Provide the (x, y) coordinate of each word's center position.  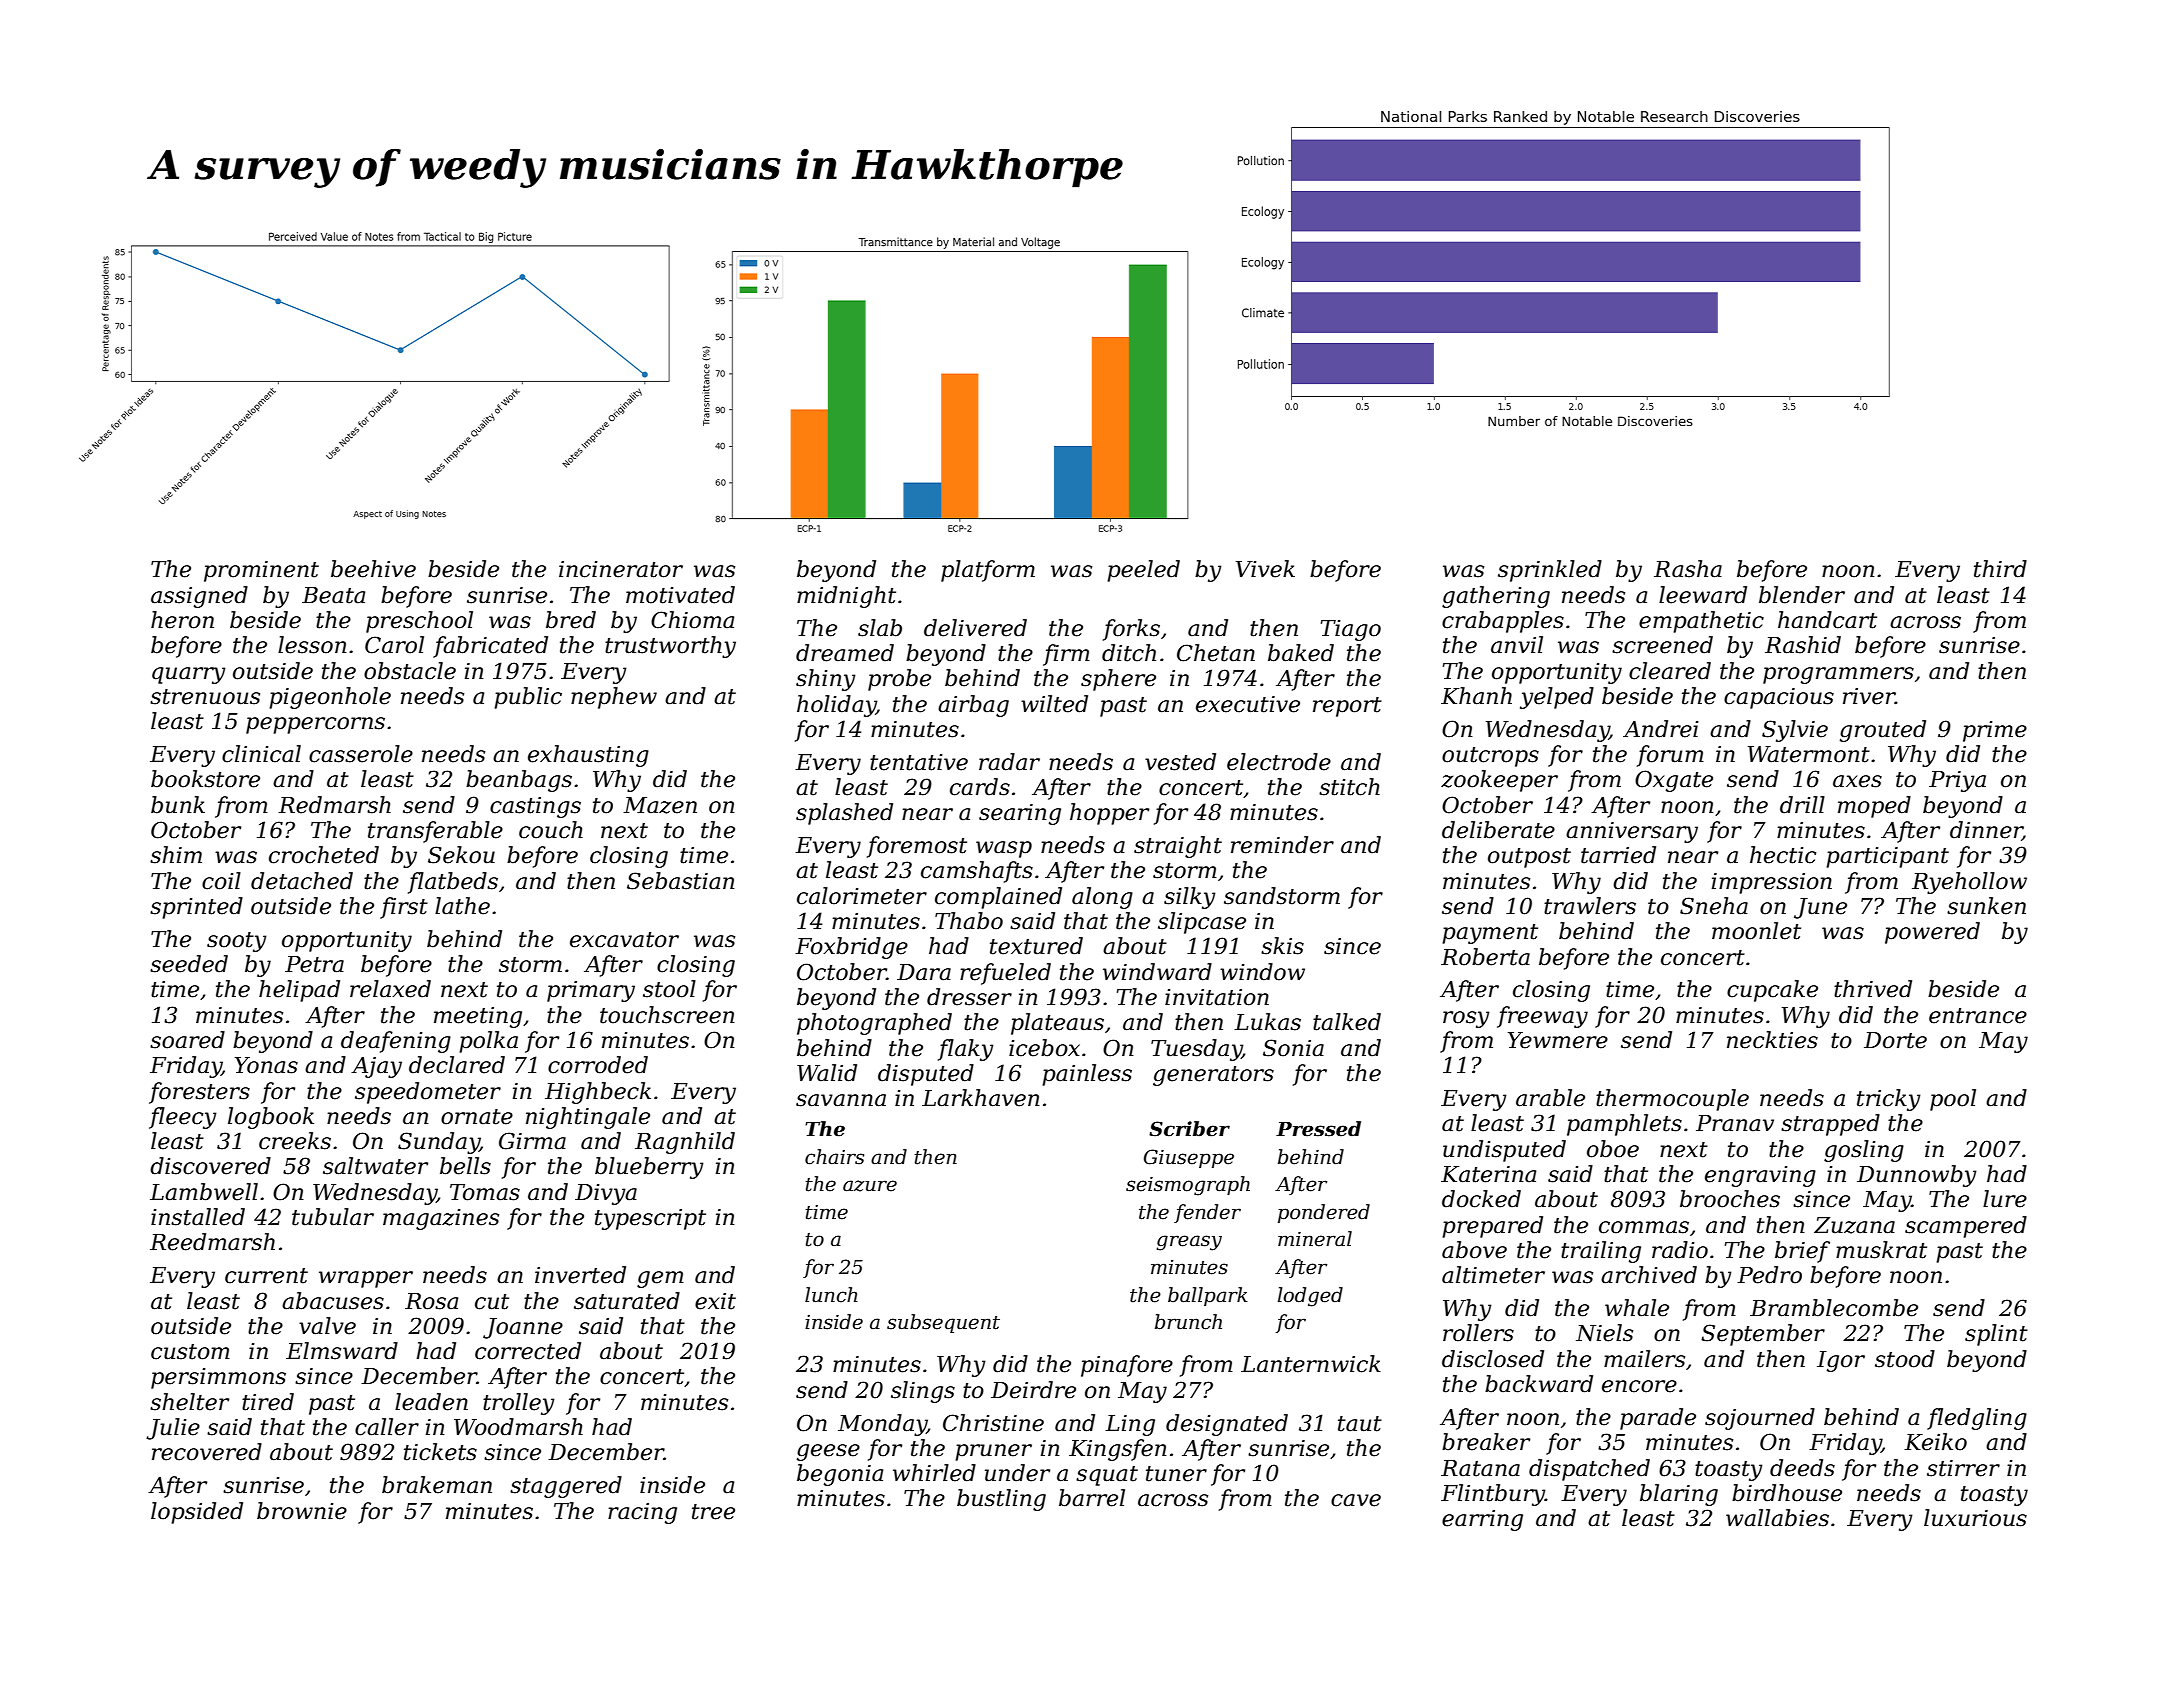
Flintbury (1493, 1495)
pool (1953, 1100)
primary (591, 991)
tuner (1176, 1474)
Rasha (1688, 569)
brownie (302, 1511)
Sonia (1293, 1048)
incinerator (621, 569)
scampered (1966, 1227)
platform (988, 571)
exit (715, 1301)
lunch (831, 1295)
